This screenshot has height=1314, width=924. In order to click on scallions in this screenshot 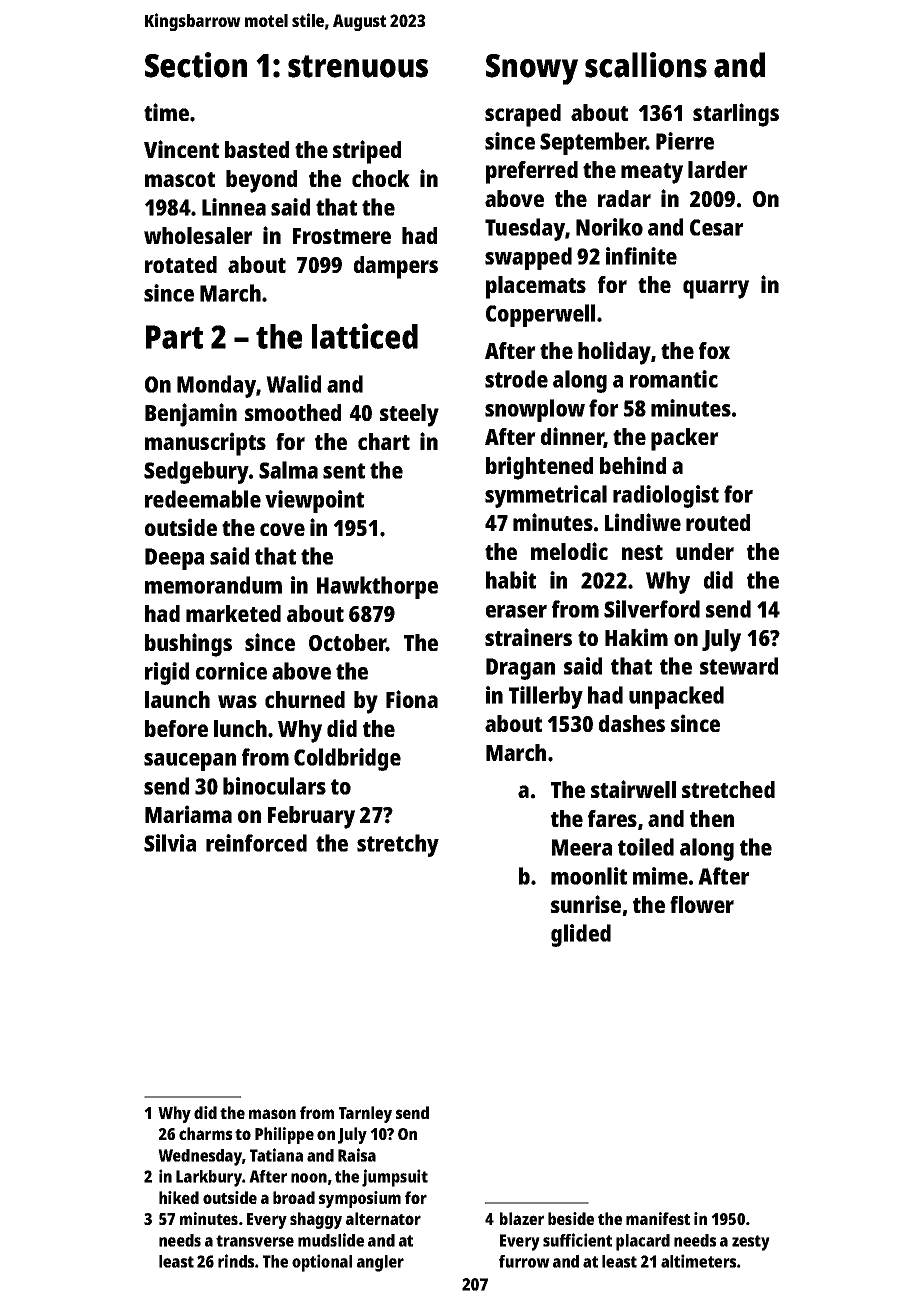, I will do `click(646, 65)`.
